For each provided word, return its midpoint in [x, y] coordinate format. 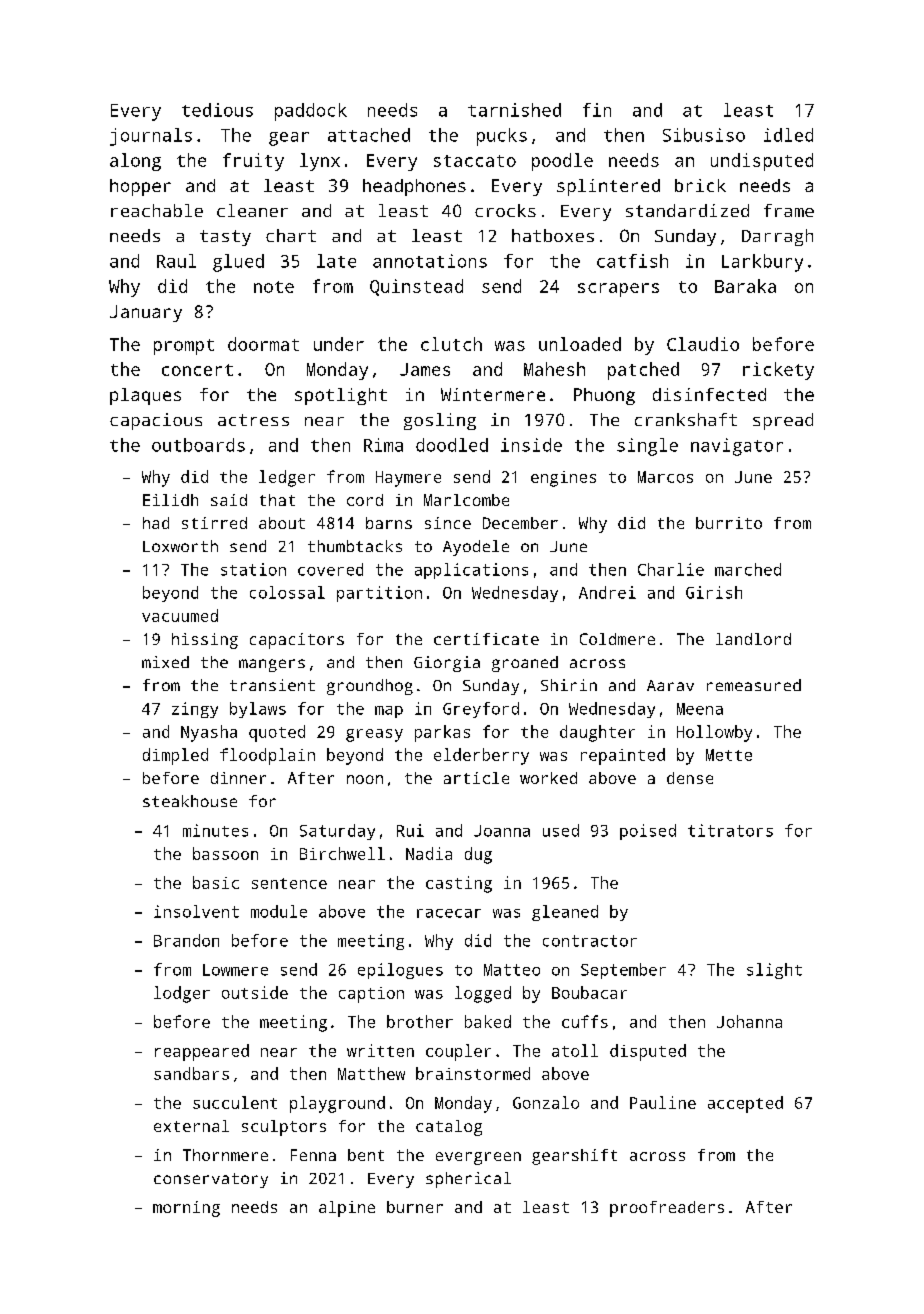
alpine [347, 1209]
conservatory [211, 1180]
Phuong [604, 396]
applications [471, 571]
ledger [287, 478]
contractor [590, 941]
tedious [217, 110]
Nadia [429, 853]
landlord [753, 639]
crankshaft [686, 419]
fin [597, 110]
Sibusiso [704, 135]
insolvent [196, 911]
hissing [205, 641]
